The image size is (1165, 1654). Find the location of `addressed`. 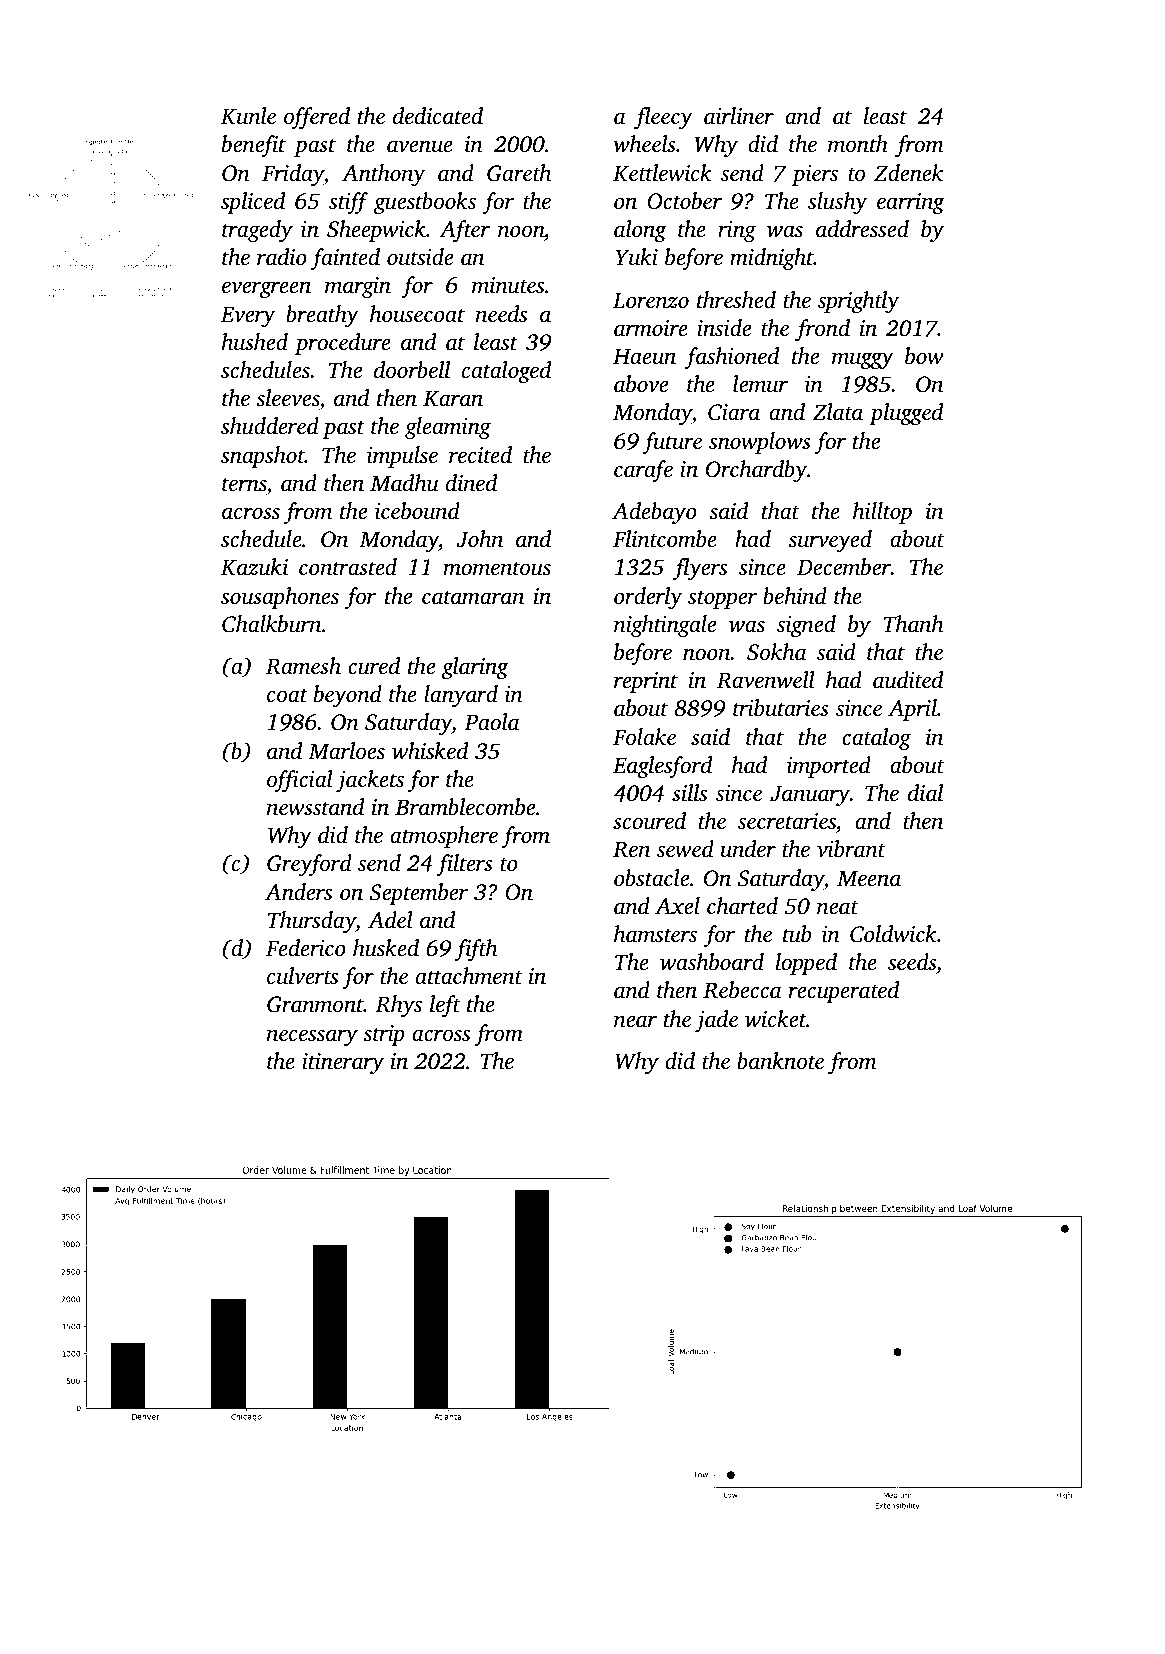

addressed is located at coordinates (862, 229).
